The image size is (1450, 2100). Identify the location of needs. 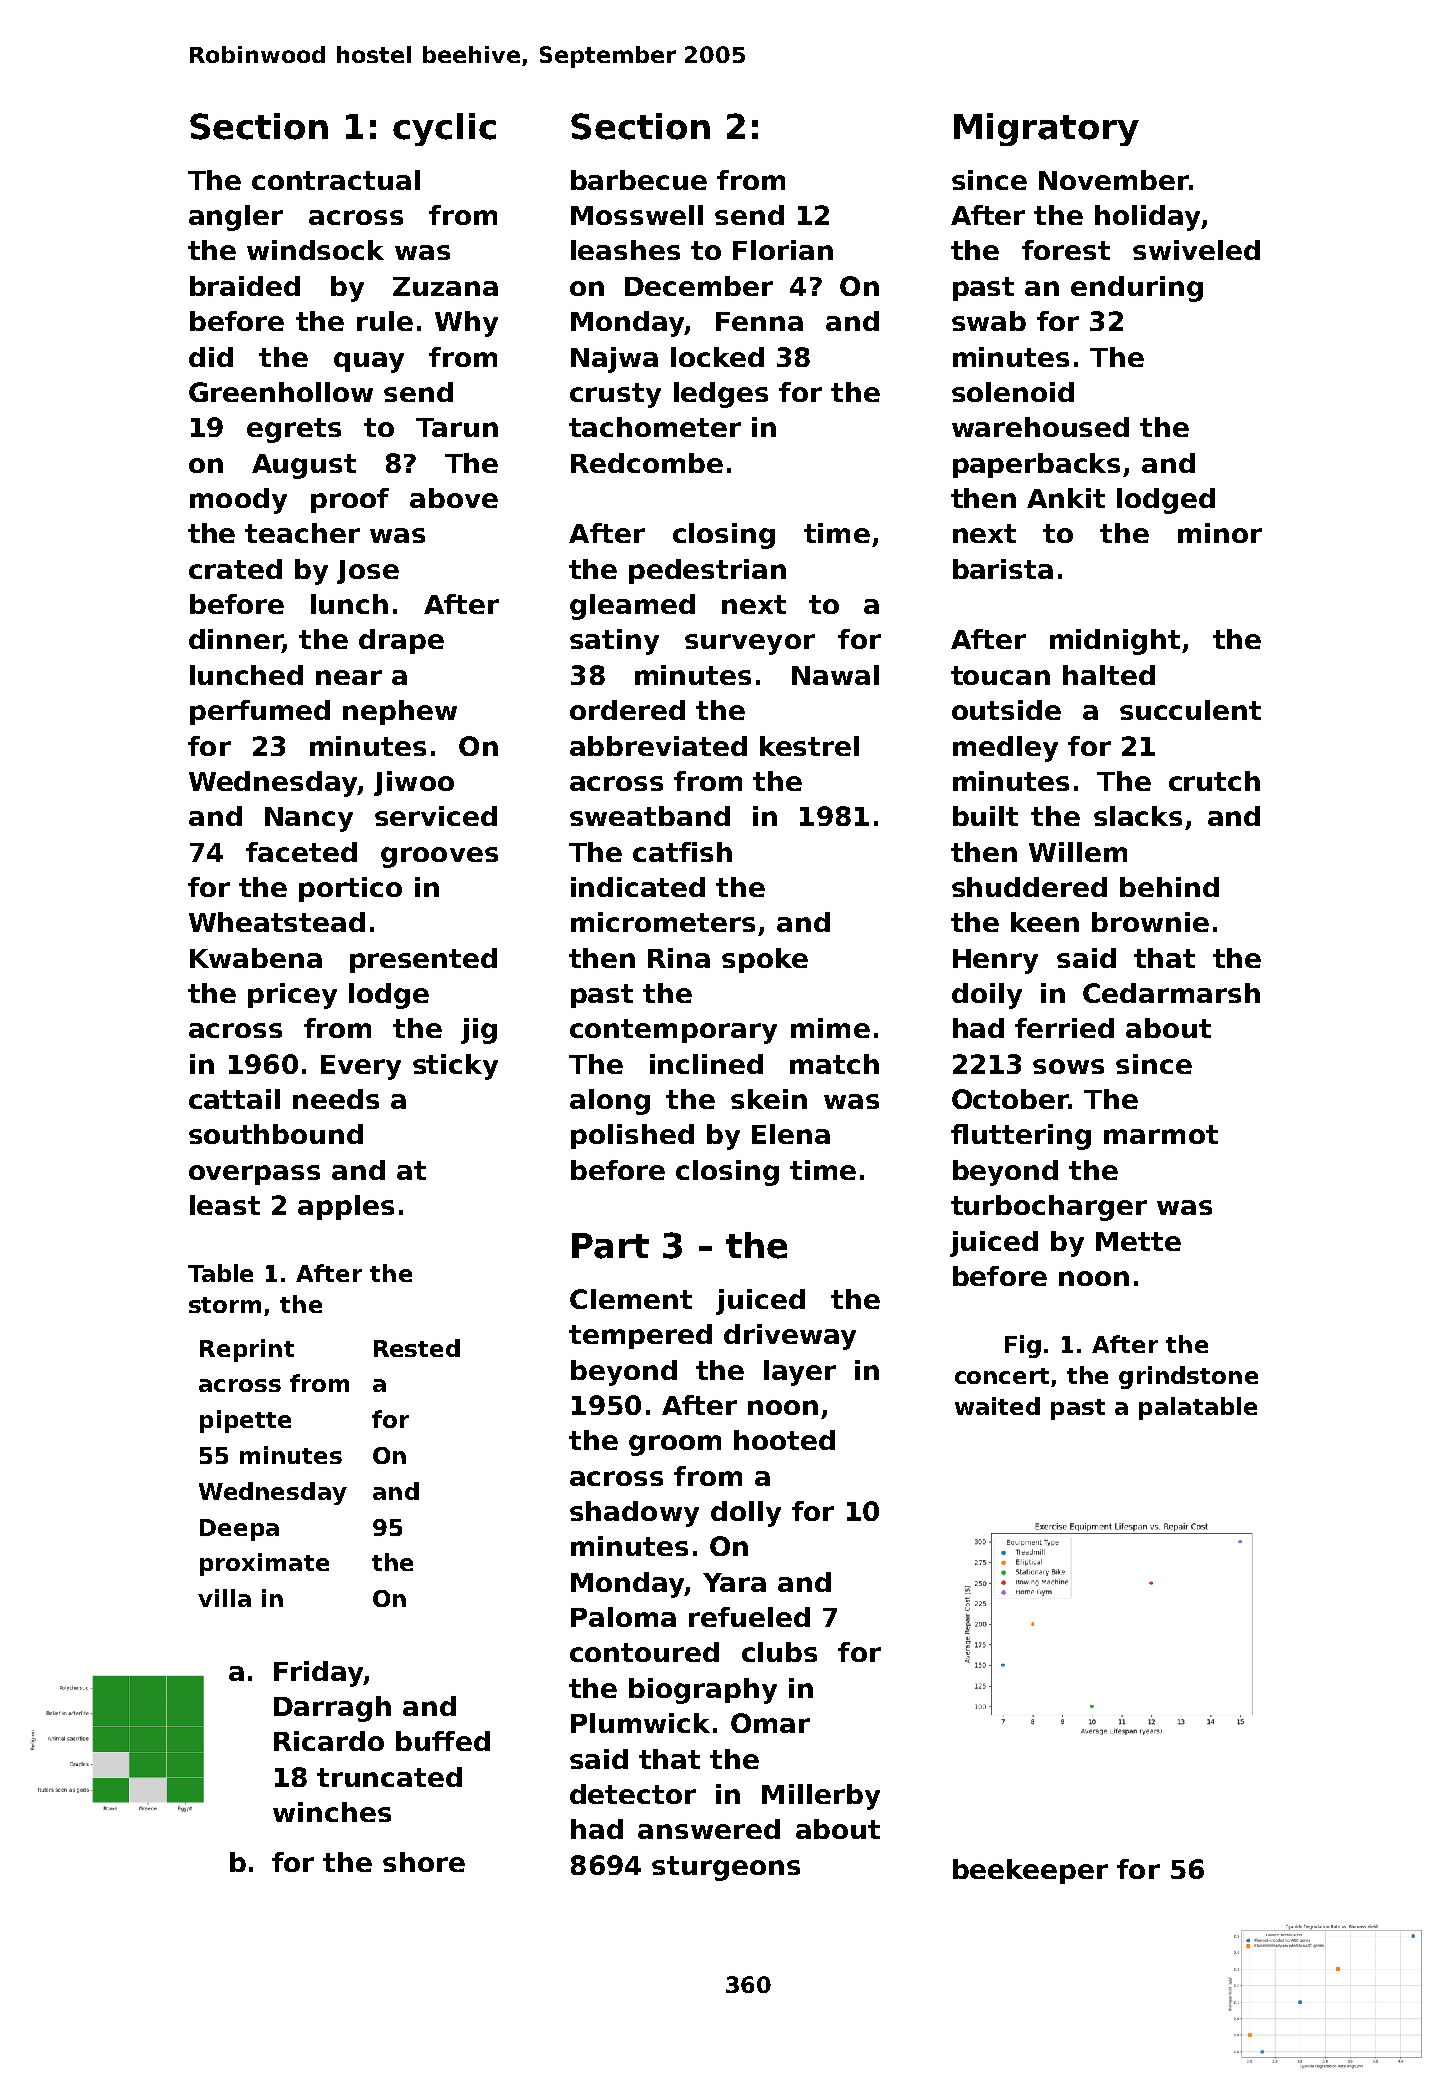
(336, 1099).
